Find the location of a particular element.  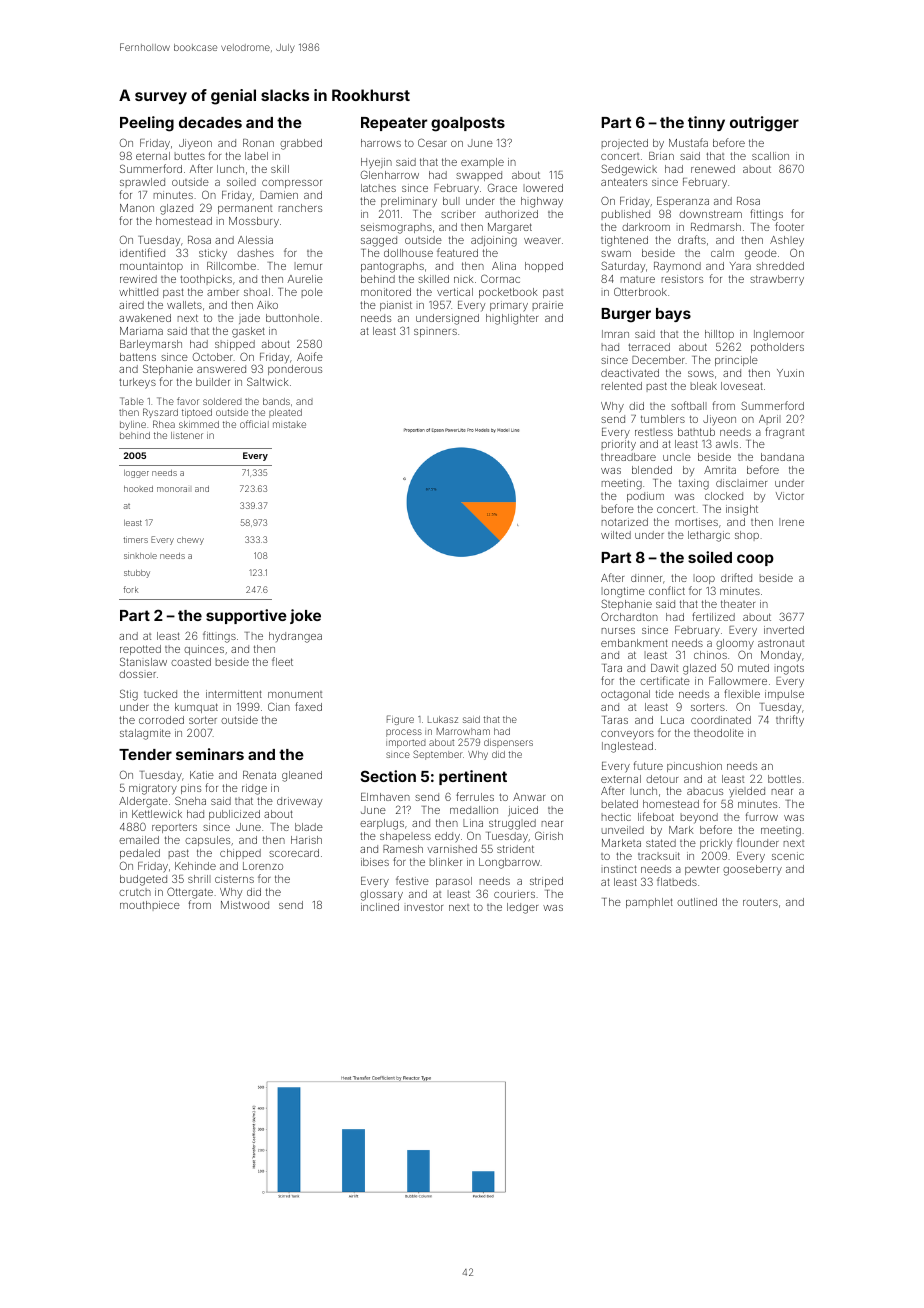

Repeater is located at coordinates (394, 124).
